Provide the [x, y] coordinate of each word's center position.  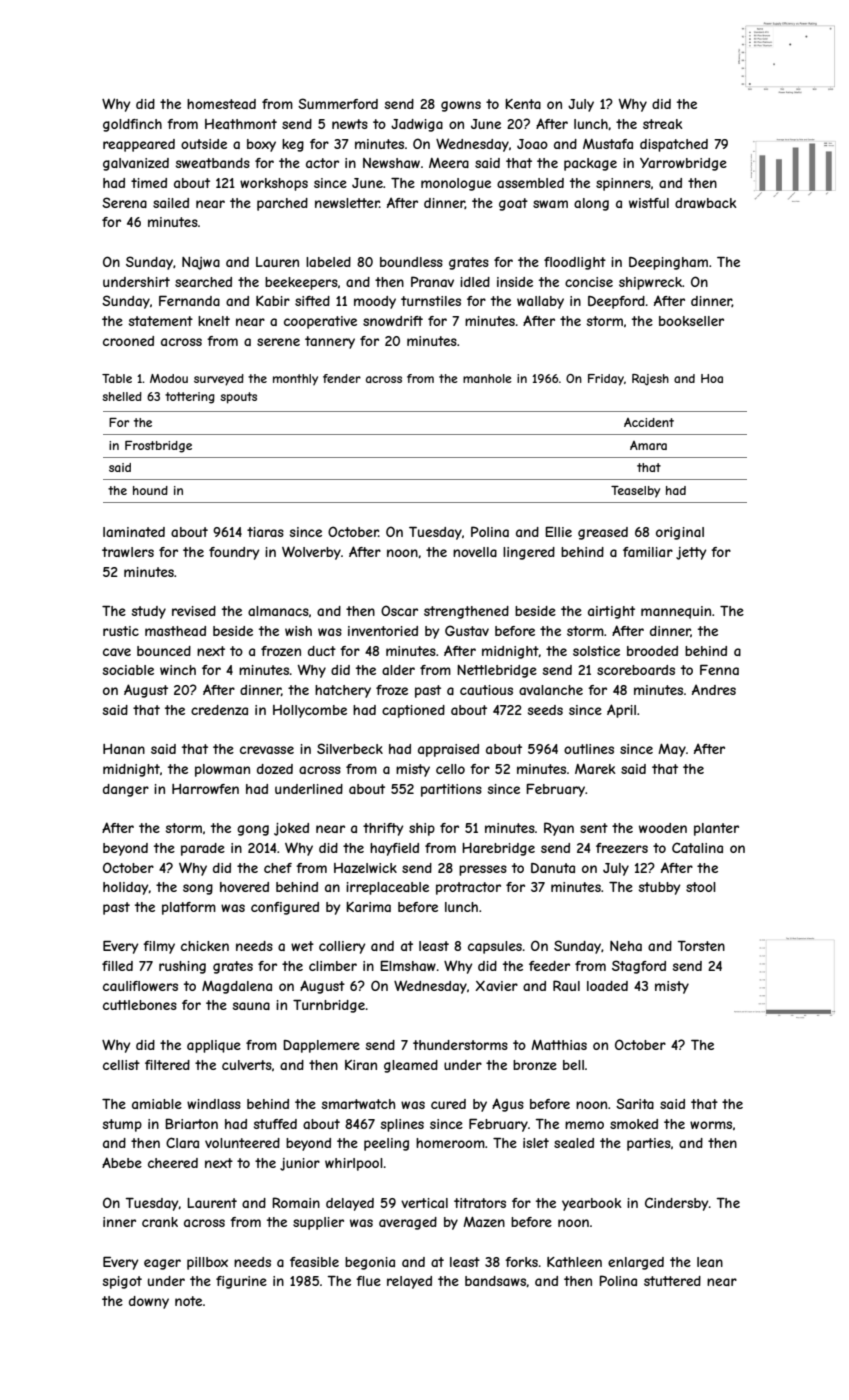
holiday [126, 888]
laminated [134, 532]
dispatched [674, 145]
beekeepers [301, 283]
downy [149, 1302]
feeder [549, 966]
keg [293, 145]
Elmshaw [408, 965]
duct [322, 651]
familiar [648, 552]
